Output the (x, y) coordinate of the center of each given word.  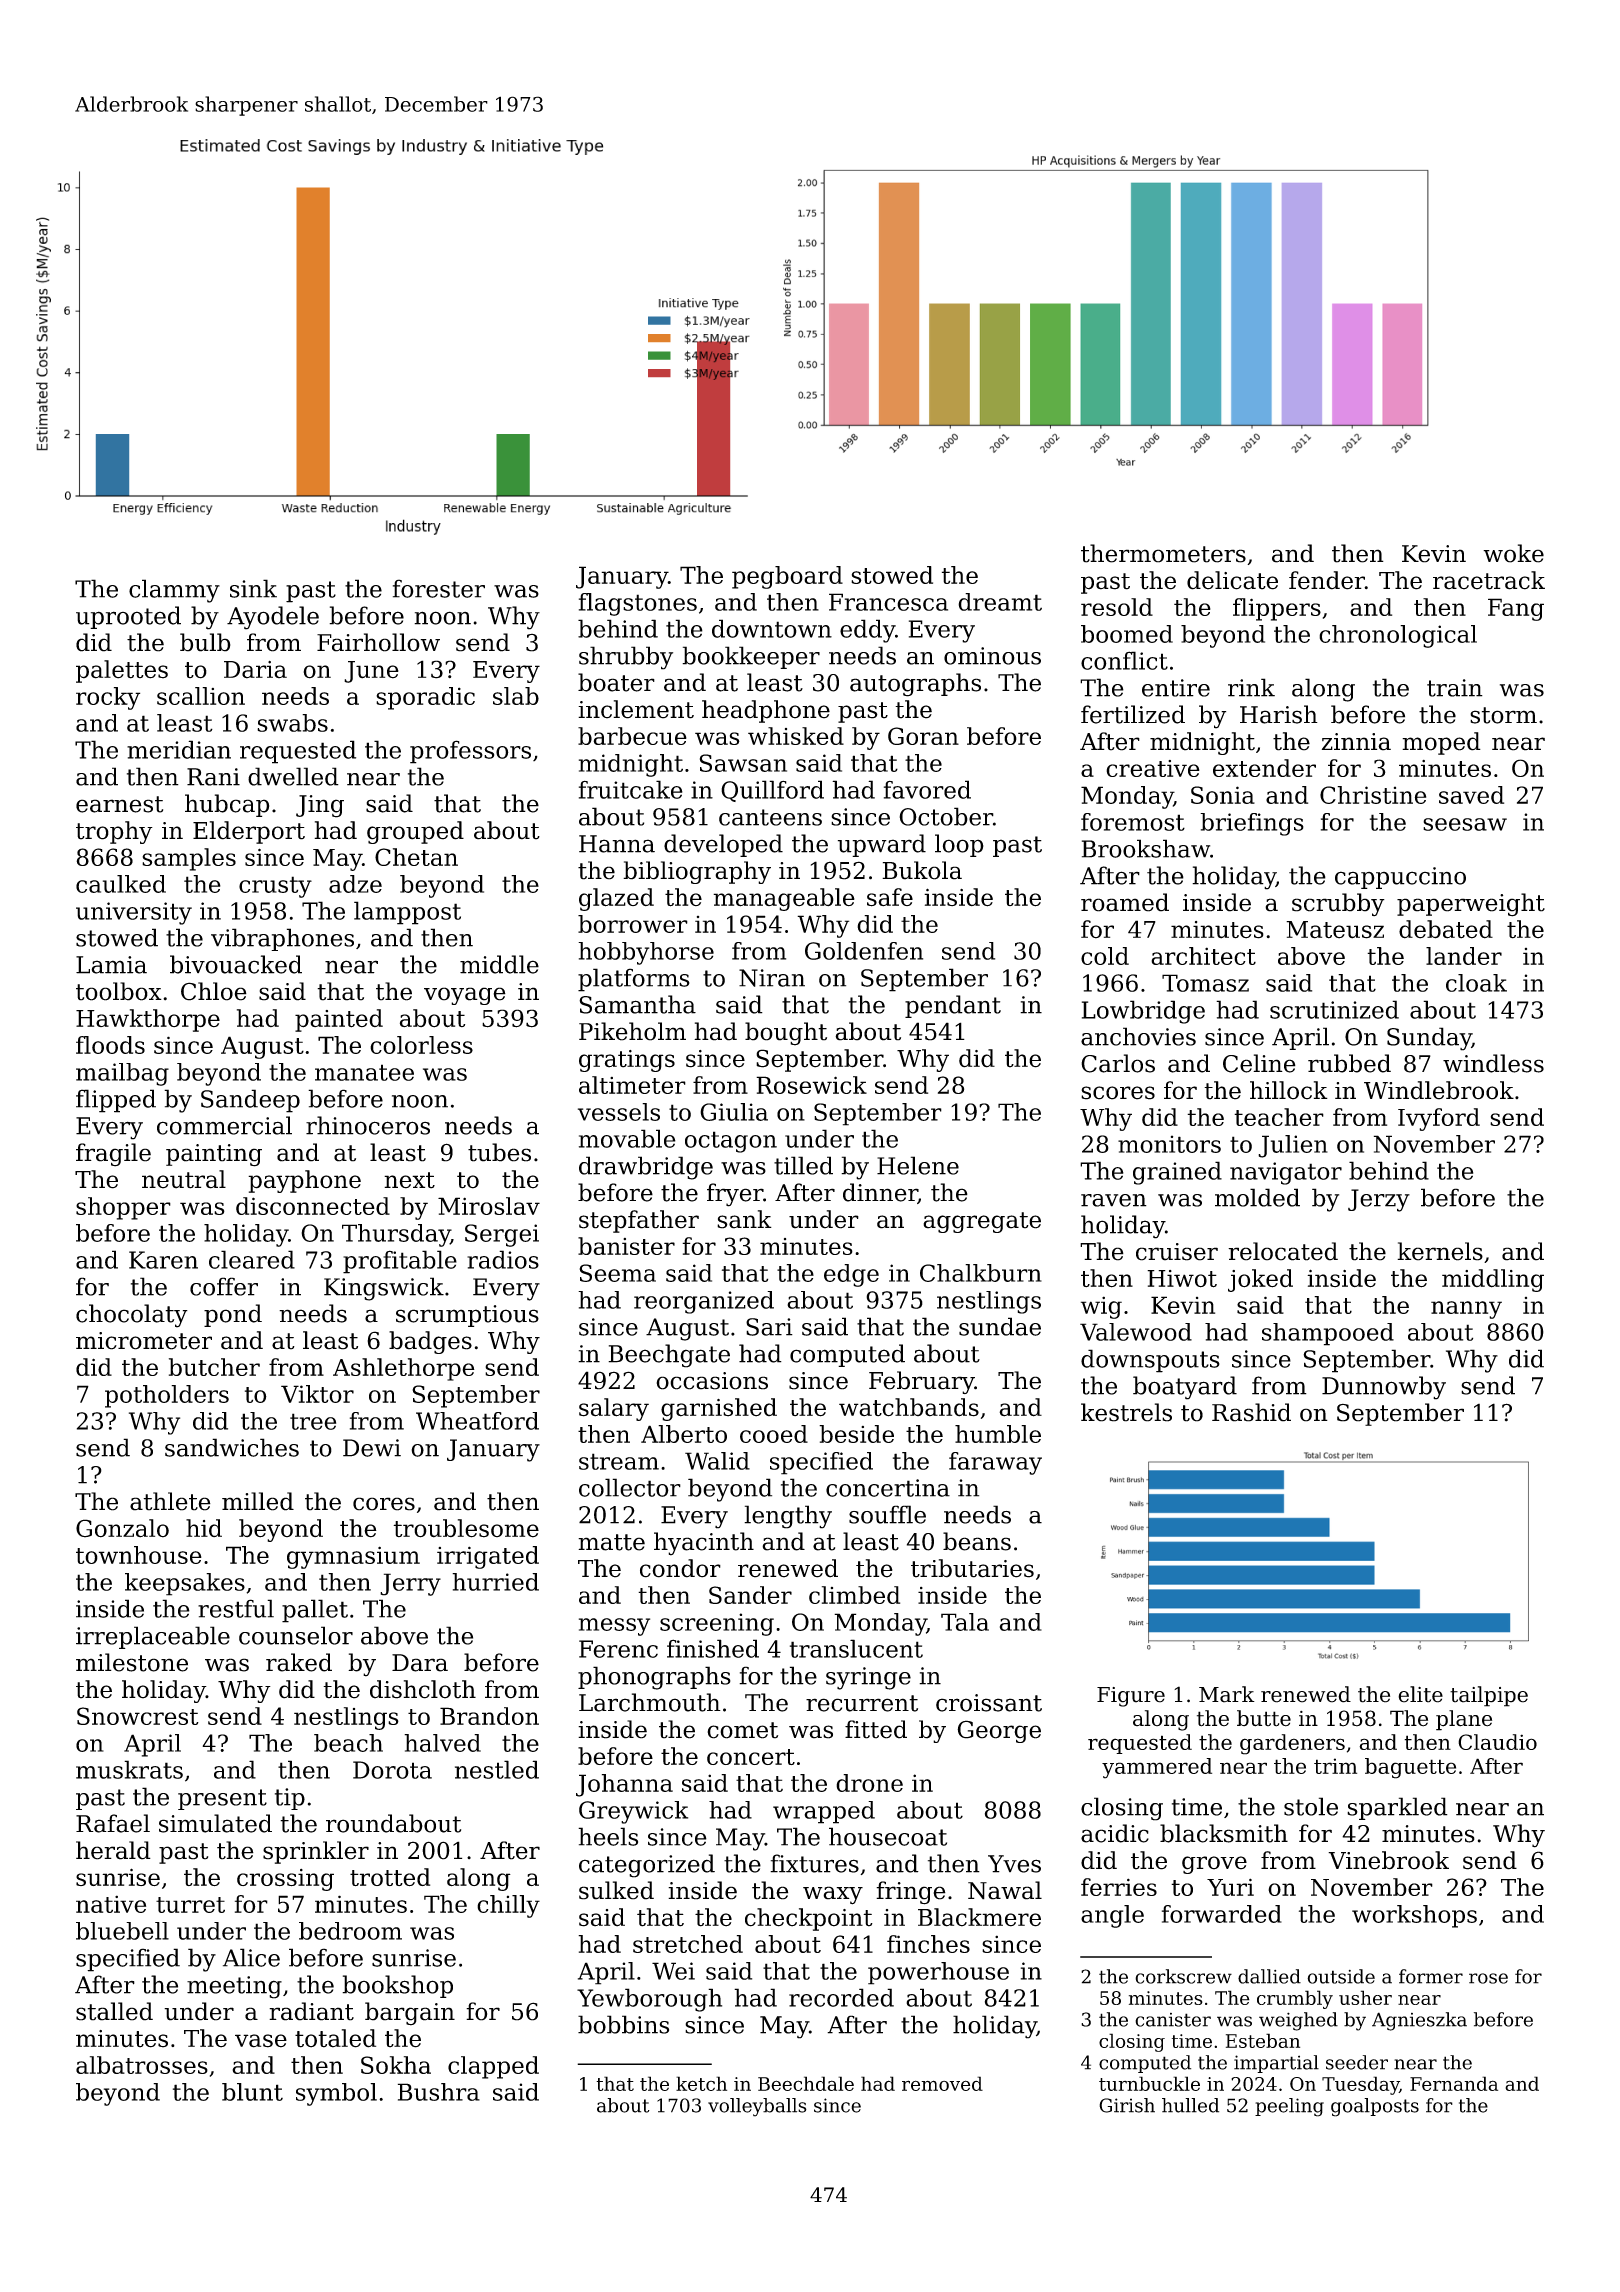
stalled (114, 2011)
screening (717, 1624)
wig (1101, 1307)
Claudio (1497, 1742)
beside (856, 1434)
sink (253, 588)
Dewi (372, 1448)
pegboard (787, 577)
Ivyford (1439, 1119)
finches (928, 1944)
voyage (465, 996)
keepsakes (185, 1584)
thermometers (1163, 553)
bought (786, 1034)
